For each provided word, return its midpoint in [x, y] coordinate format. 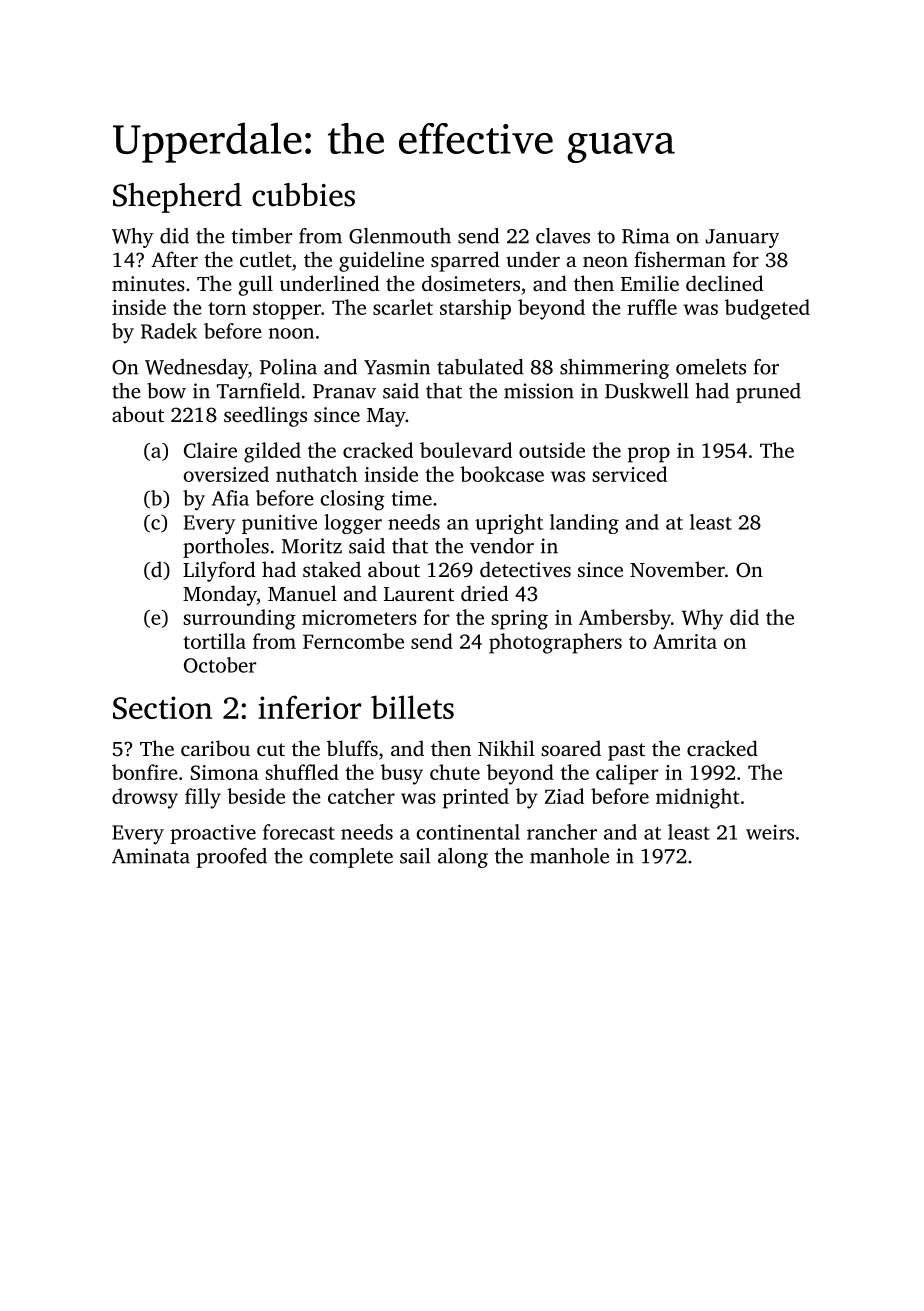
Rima [646, 236]
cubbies [303, 195]
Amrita [685, 641]
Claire [210, 450]
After [174, 259]
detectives [525, 569]
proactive [213, 834]
